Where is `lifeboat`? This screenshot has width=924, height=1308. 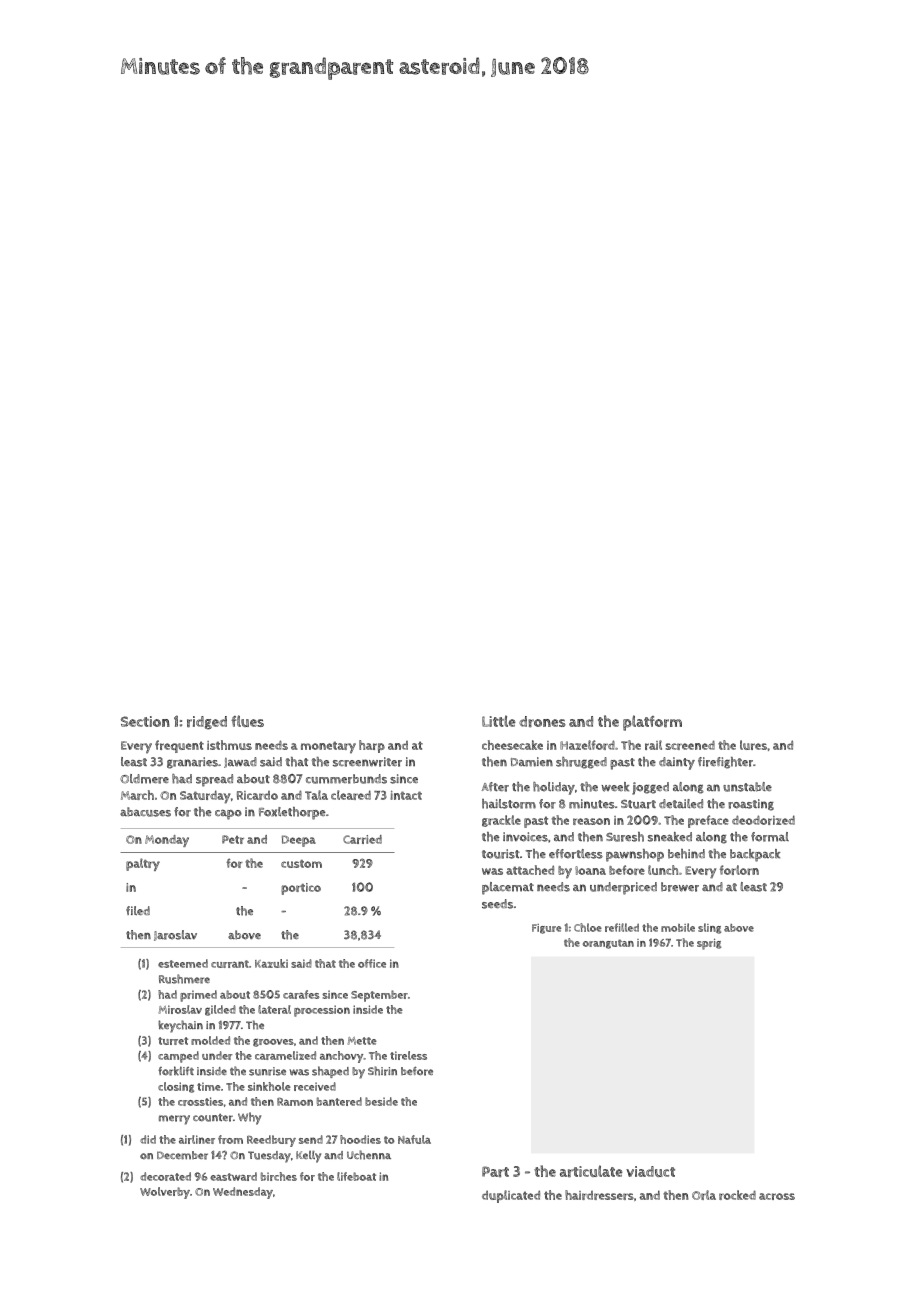 lifeboat is located at coordinates (356, 1176).
